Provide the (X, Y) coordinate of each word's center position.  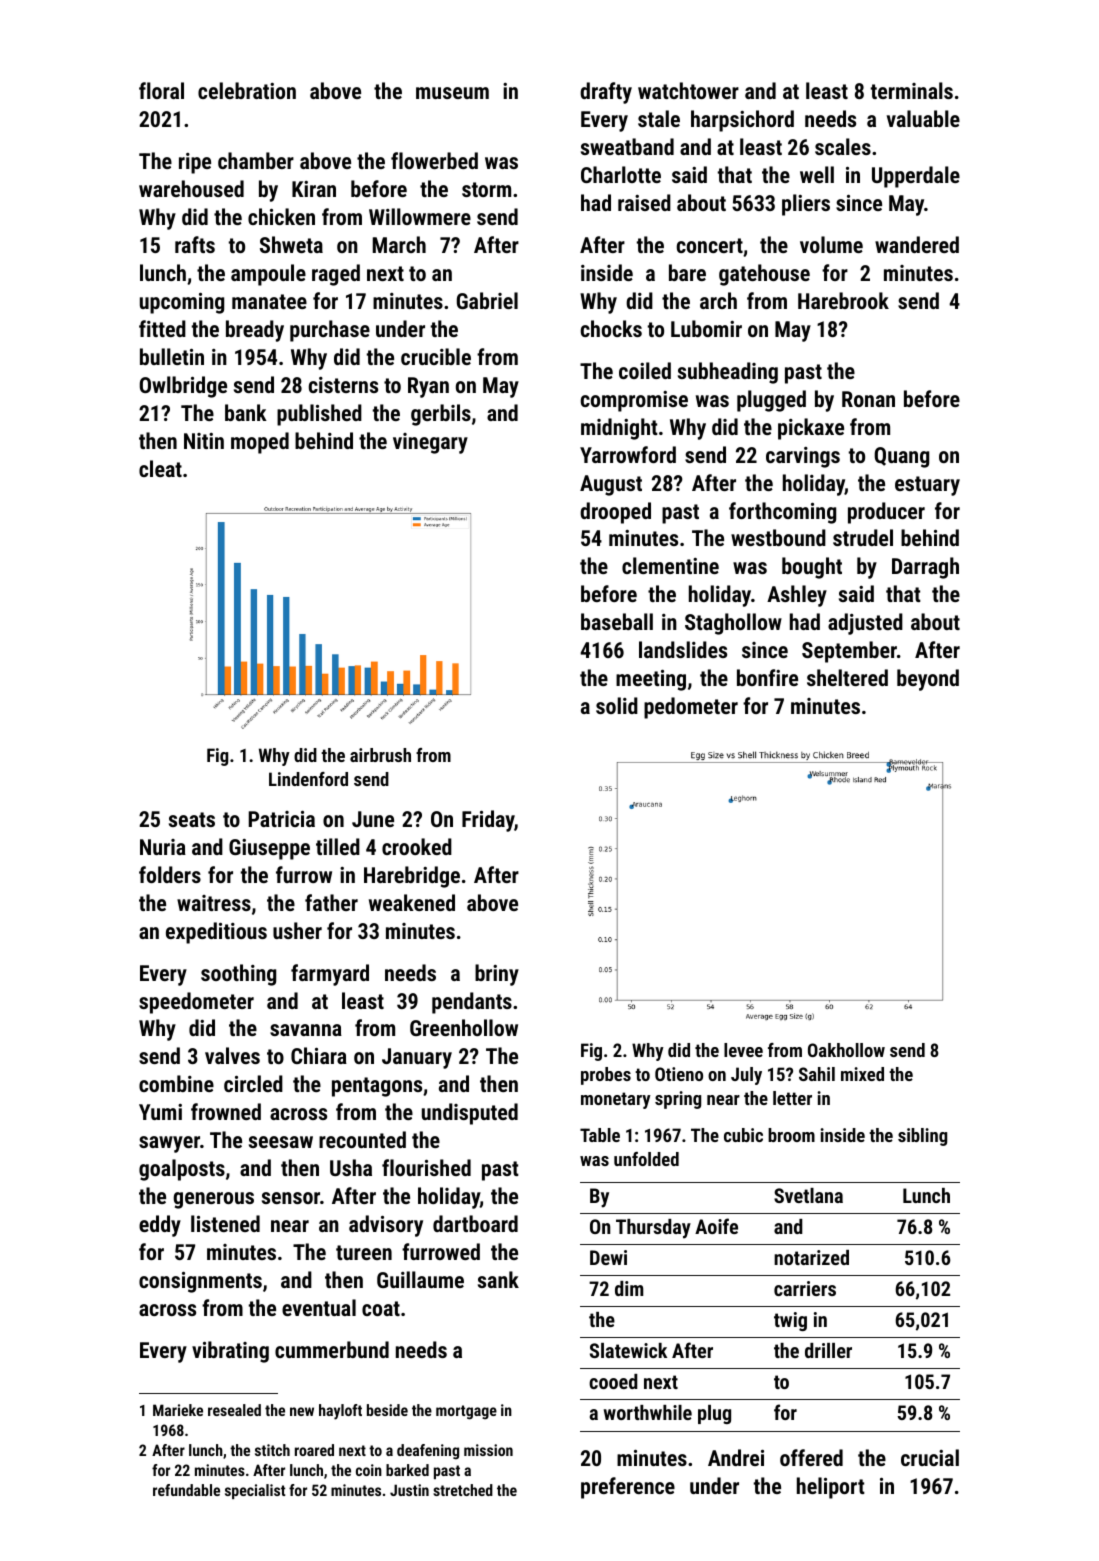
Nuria (163, 847)
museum (452, 93)
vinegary (430, 443)
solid (617, 705)
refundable (186, 1490)
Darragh (925, 568)
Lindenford (308, 779)
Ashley (797, 596)
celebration (247, 90)
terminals (912, 90)
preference (628, 1488)
